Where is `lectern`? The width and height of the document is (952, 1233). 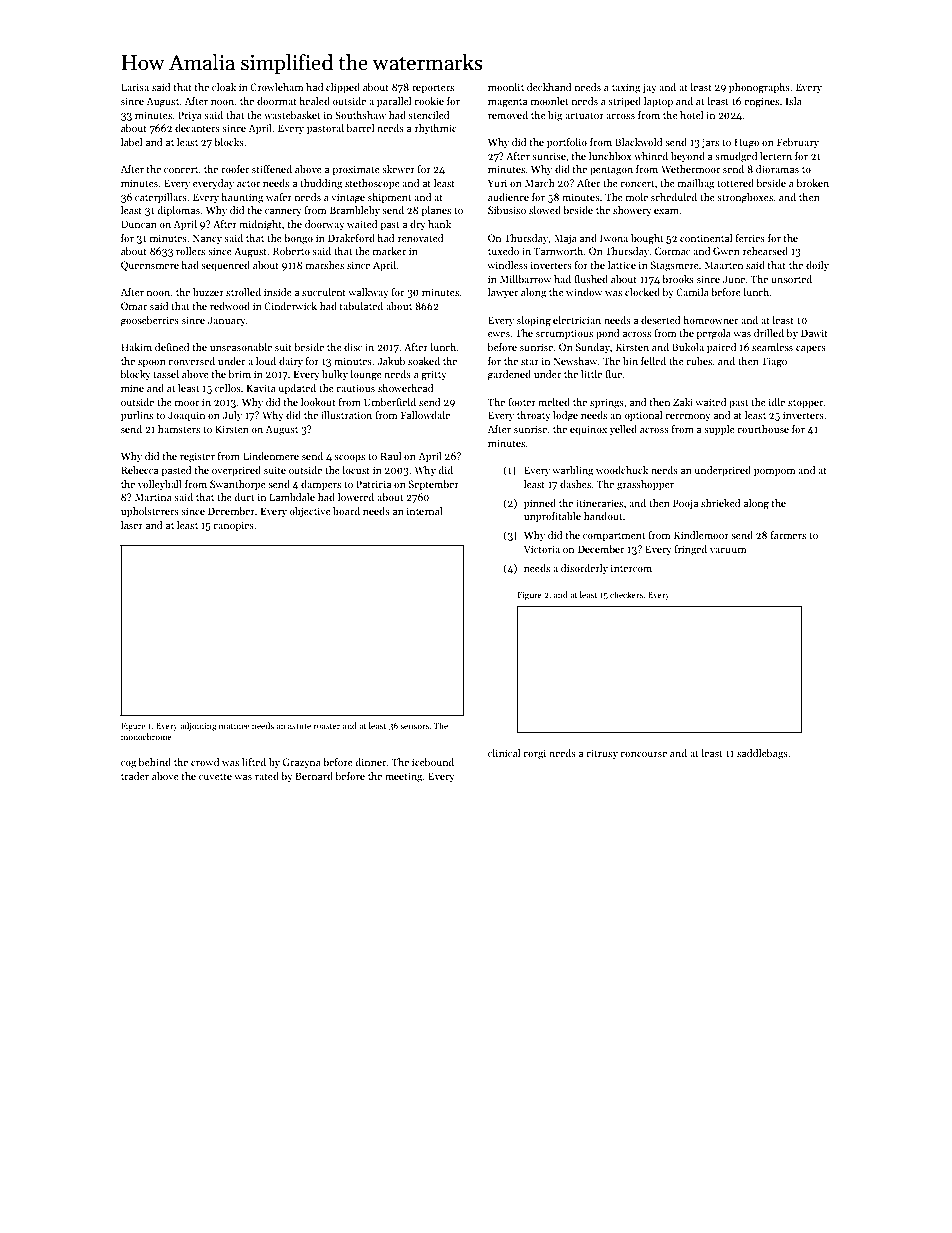
lectern is located at coordinates (776, 156).
